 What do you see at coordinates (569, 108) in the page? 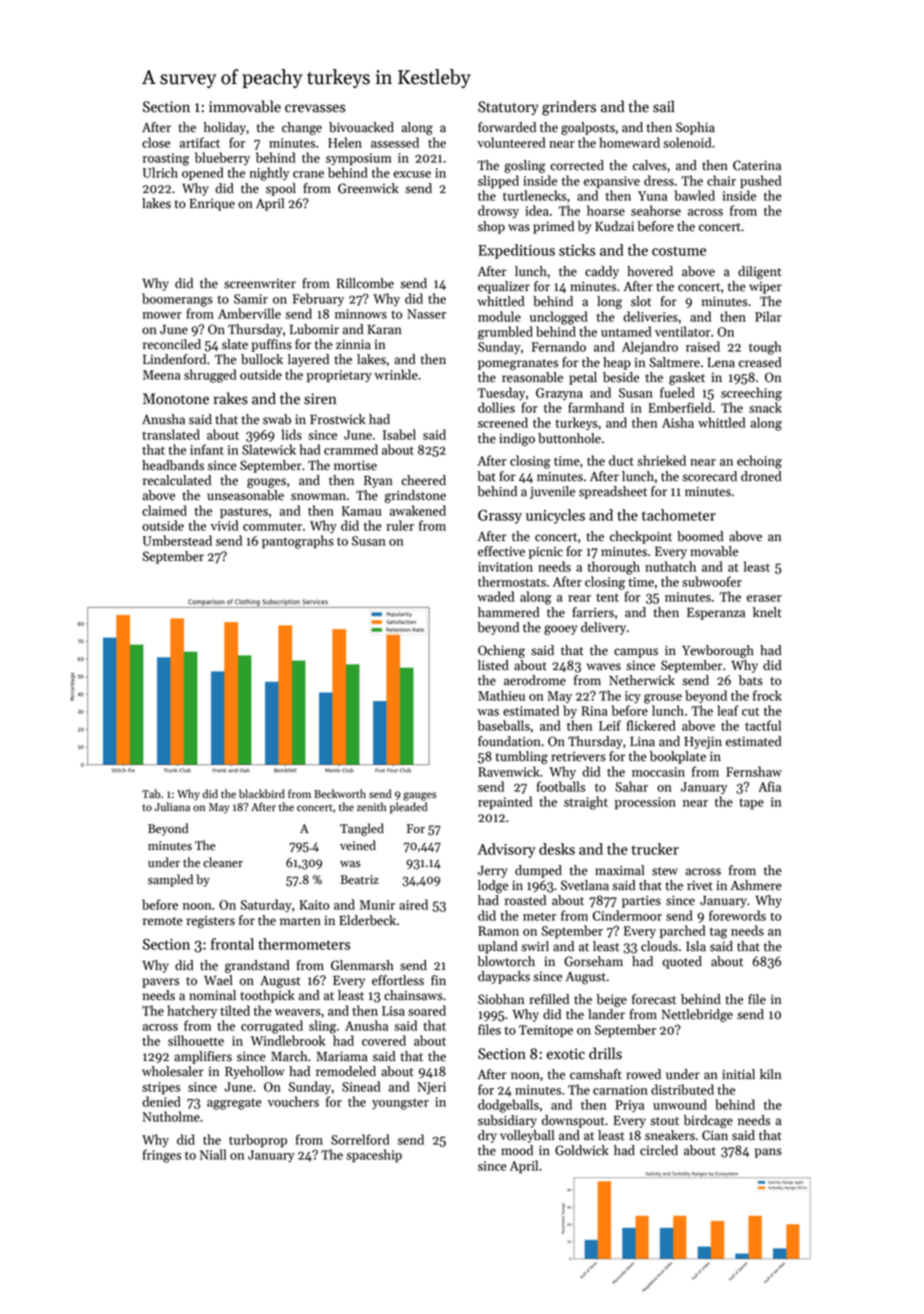
I see `grinders` at bounding box center [569, 108].
